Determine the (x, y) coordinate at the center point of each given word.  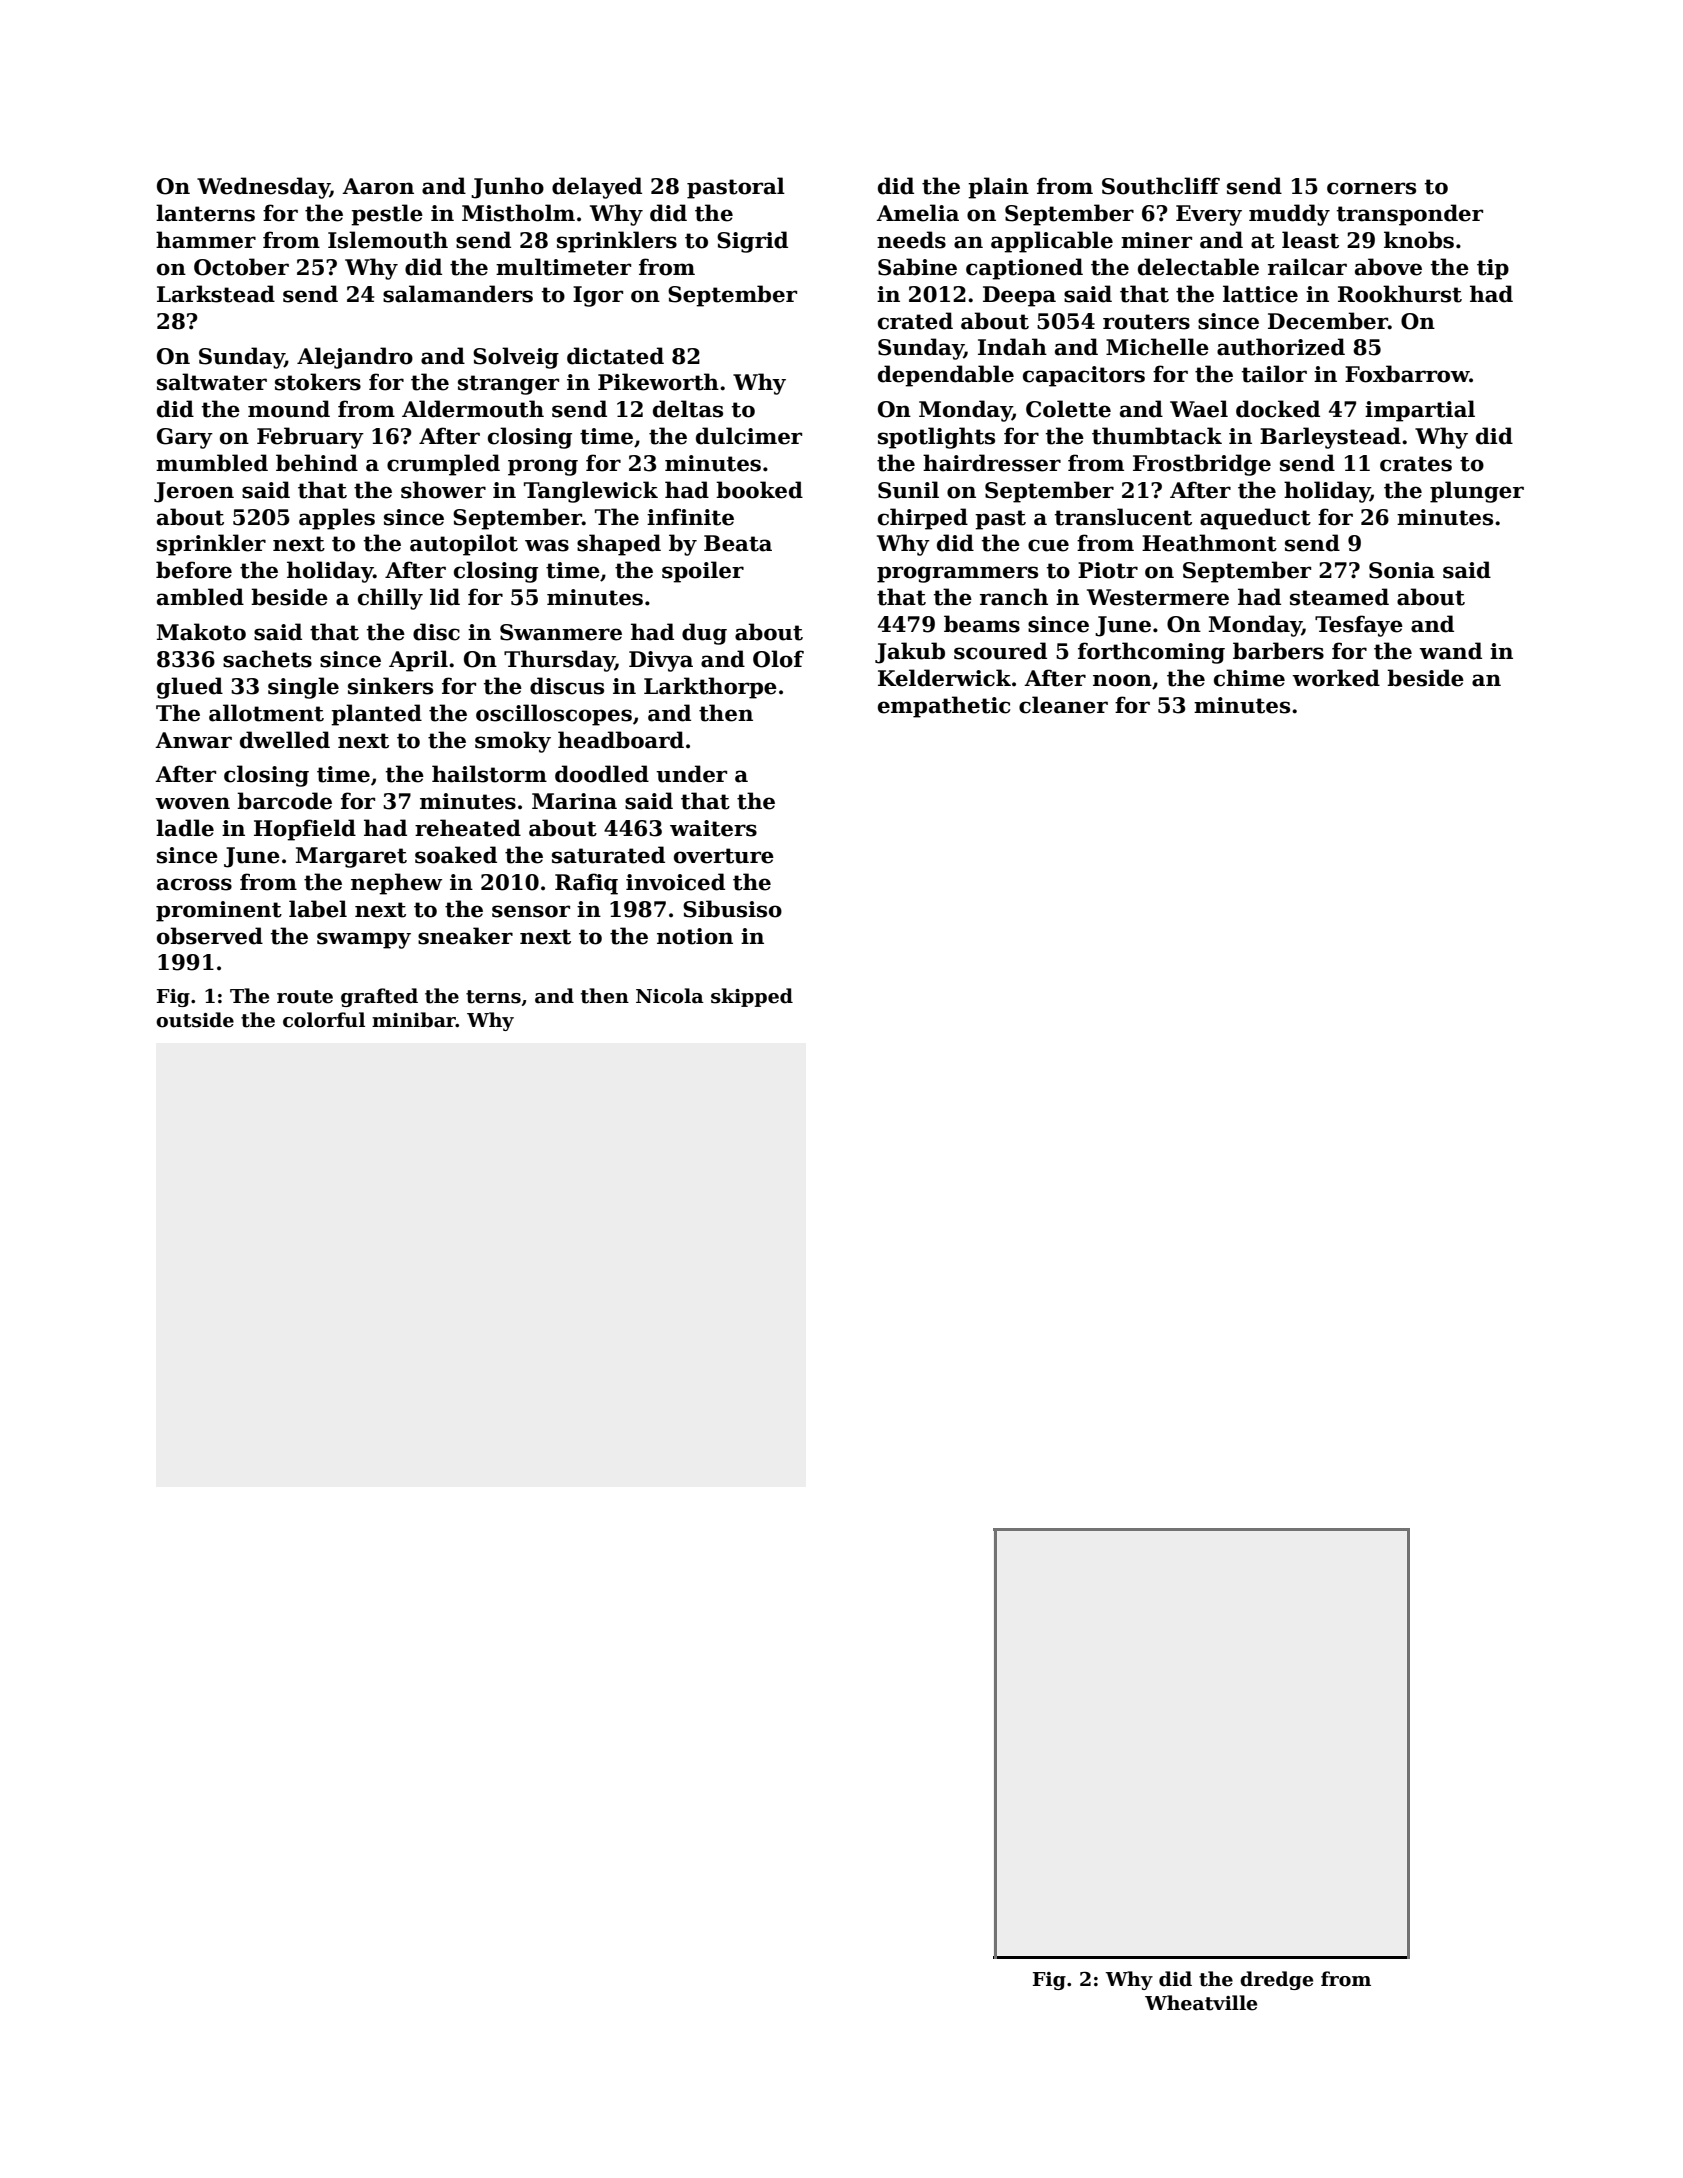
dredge (1276, 1980)
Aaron (378, 186)
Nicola (670, 996)
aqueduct (1255, 519)
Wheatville (1201, 2003)
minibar (414, 1020)
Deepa (1019, 296)
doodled (602, 774)
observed (210, 936)
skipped (752, 997)
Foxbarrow (1407, 374)
